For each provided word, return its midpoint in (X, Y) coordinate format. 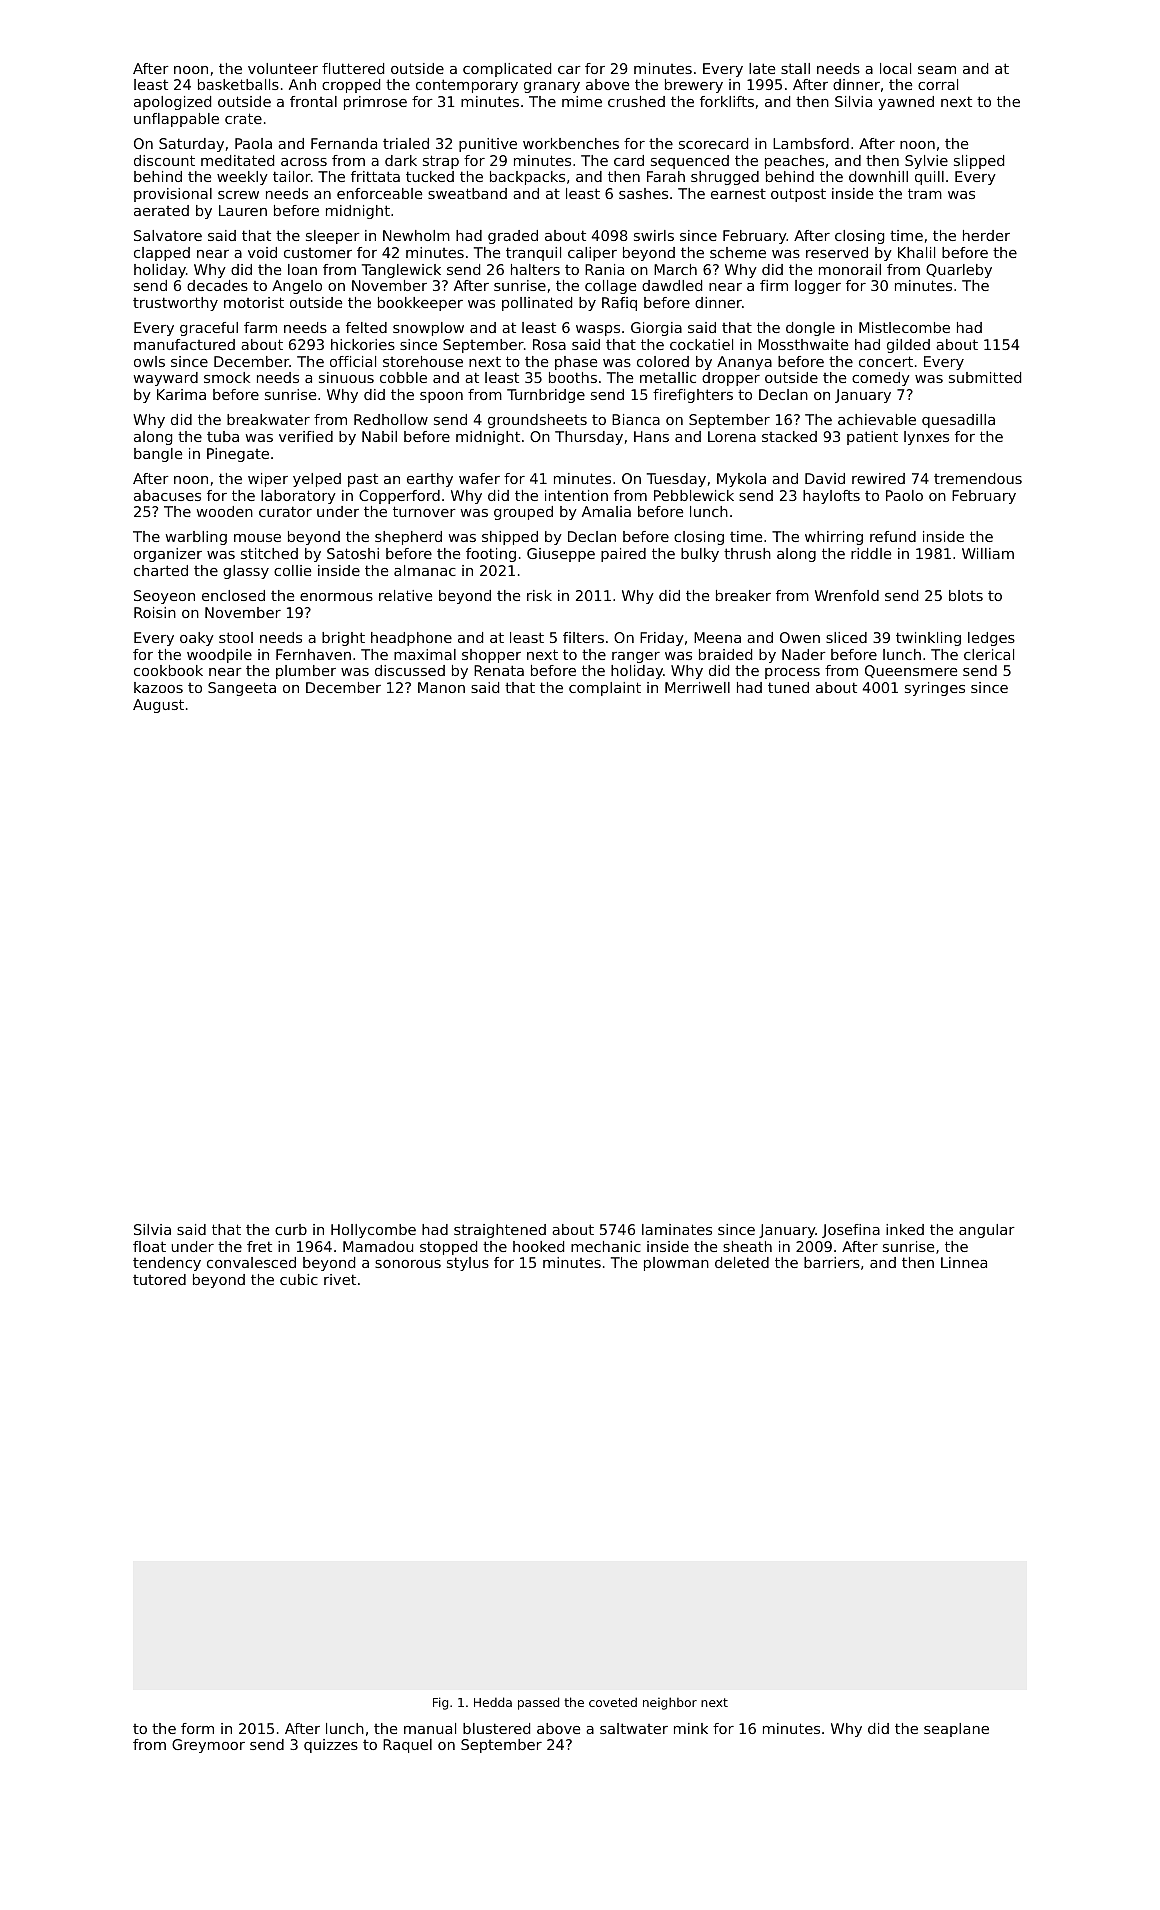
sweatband (467, 193)
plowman (676, 1264)
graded (513, 237)
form (197, 1728)
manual (430, 1728)
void (262, 252)
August (158, 706)
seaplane (956, 1730)
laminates (677, 1229)
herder (986, 235)
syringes (935, 689)
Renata (499, 670)
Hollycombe (373, 1231)
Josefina (851, 1231)
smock (227, 377)
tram (925, 193)
